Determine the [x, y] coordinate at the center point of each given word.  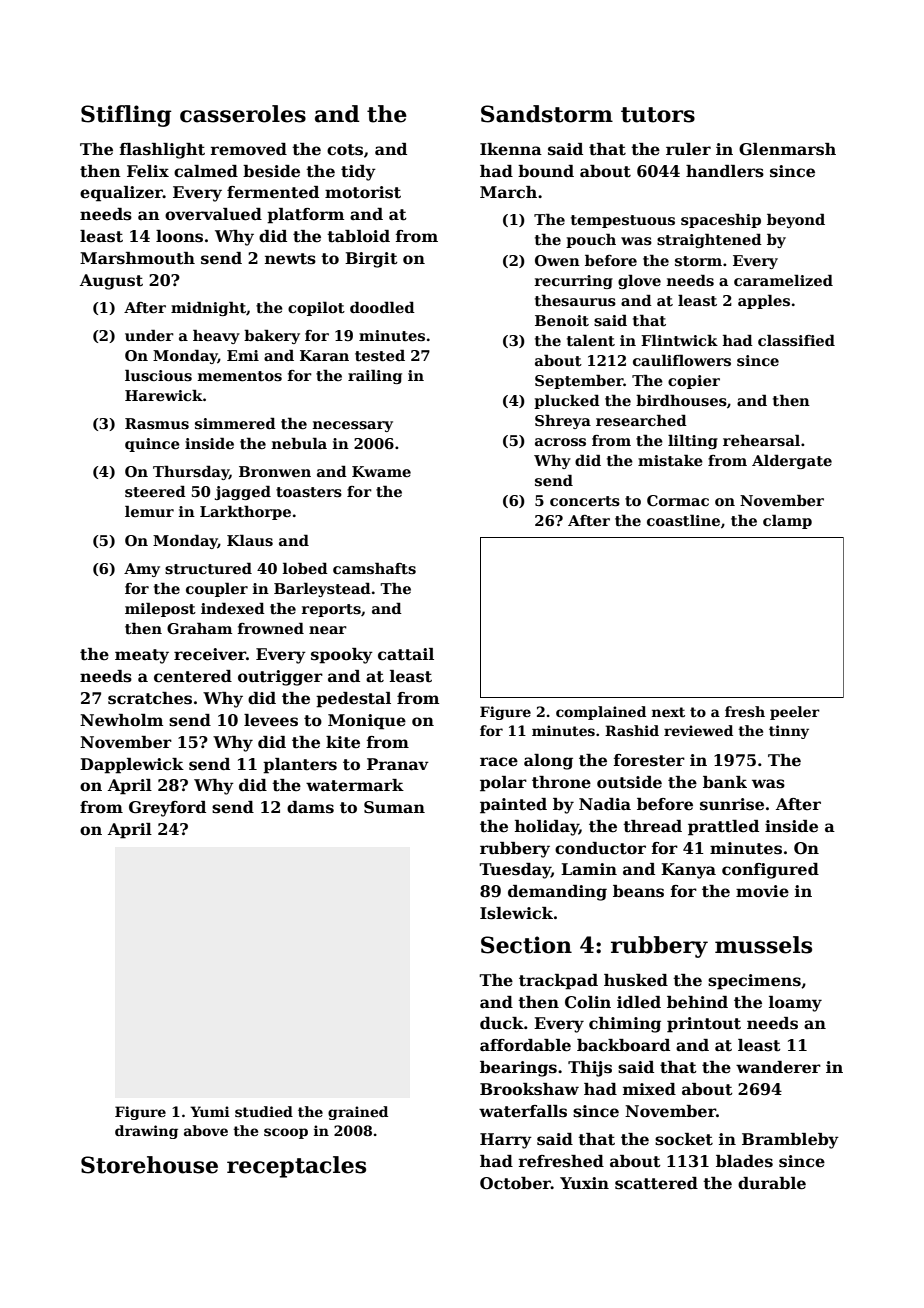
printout [704, 1025]
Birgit [371, 260]
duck [502, 1023]
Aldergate [792, 461]
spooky [342, 656]
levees [271, 720]
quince [152, 445]
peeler [795, 713]
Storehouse [149, 1165]
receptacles [296, 1167]
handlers [725, 171]
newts [290, 259]
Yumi [210, 1111]
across [560, 442]
